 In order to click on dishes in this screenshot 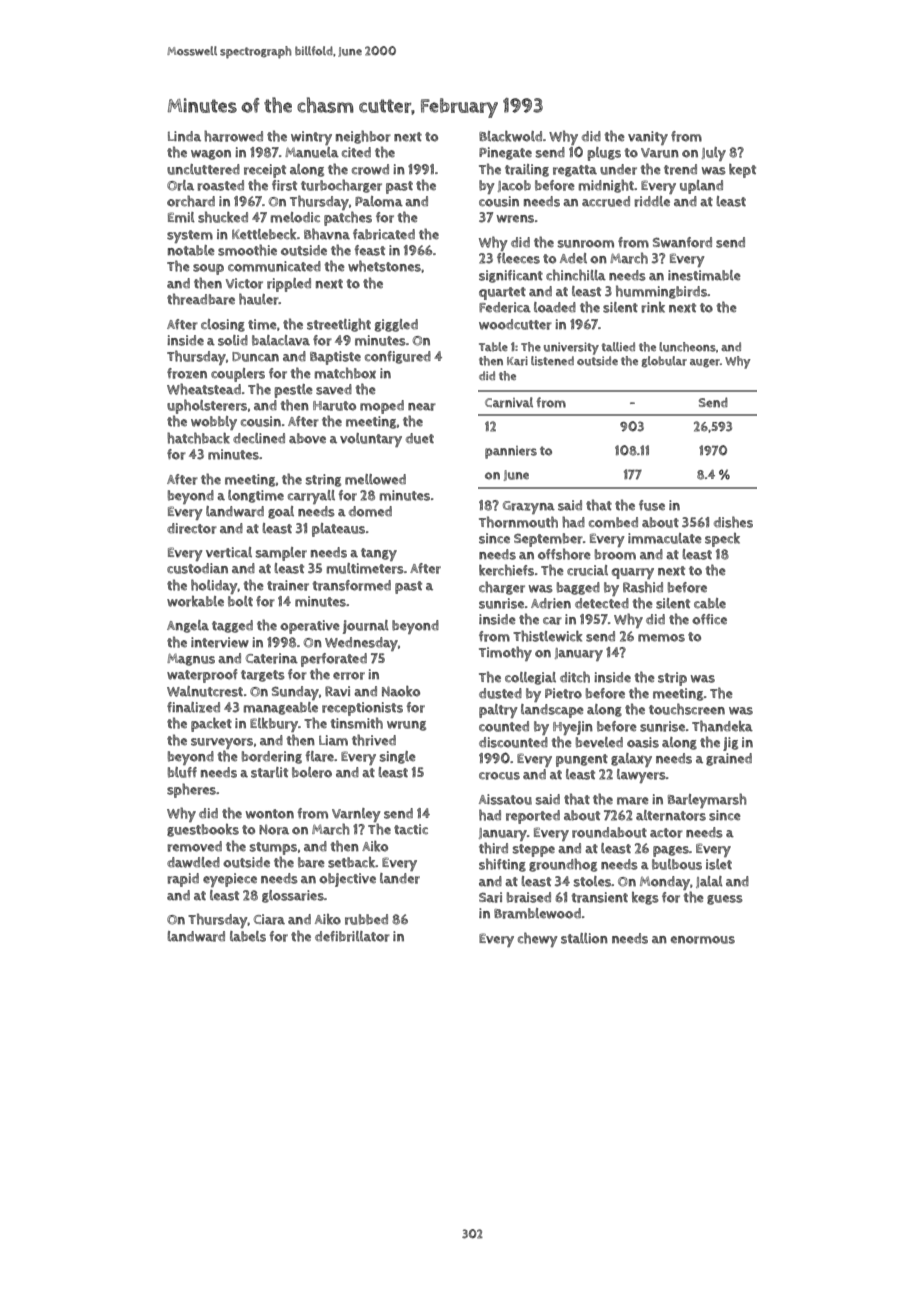, I will do `click(733, 522)`.
